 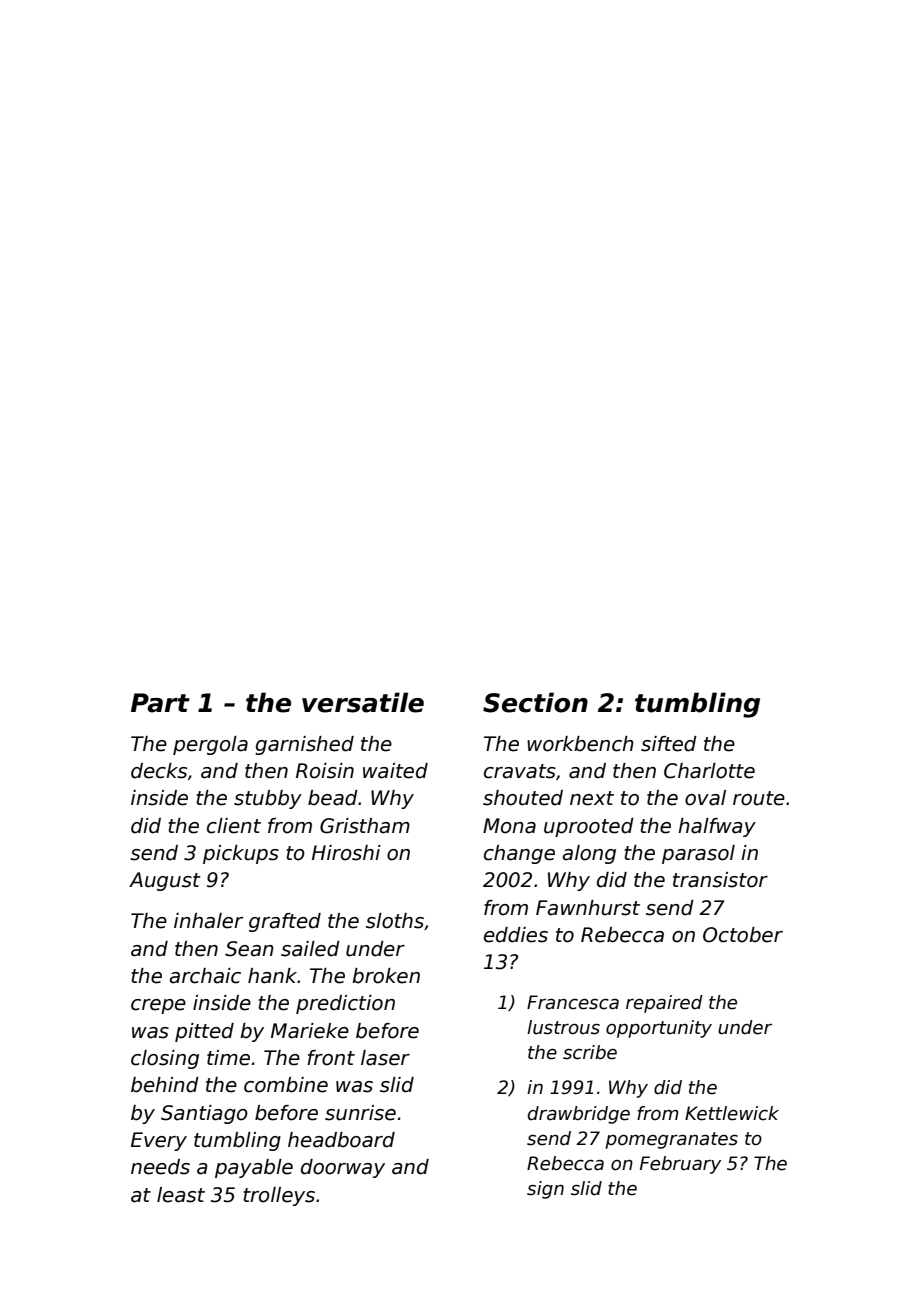 I want to click on versatile, so click(x=363, y=702).
